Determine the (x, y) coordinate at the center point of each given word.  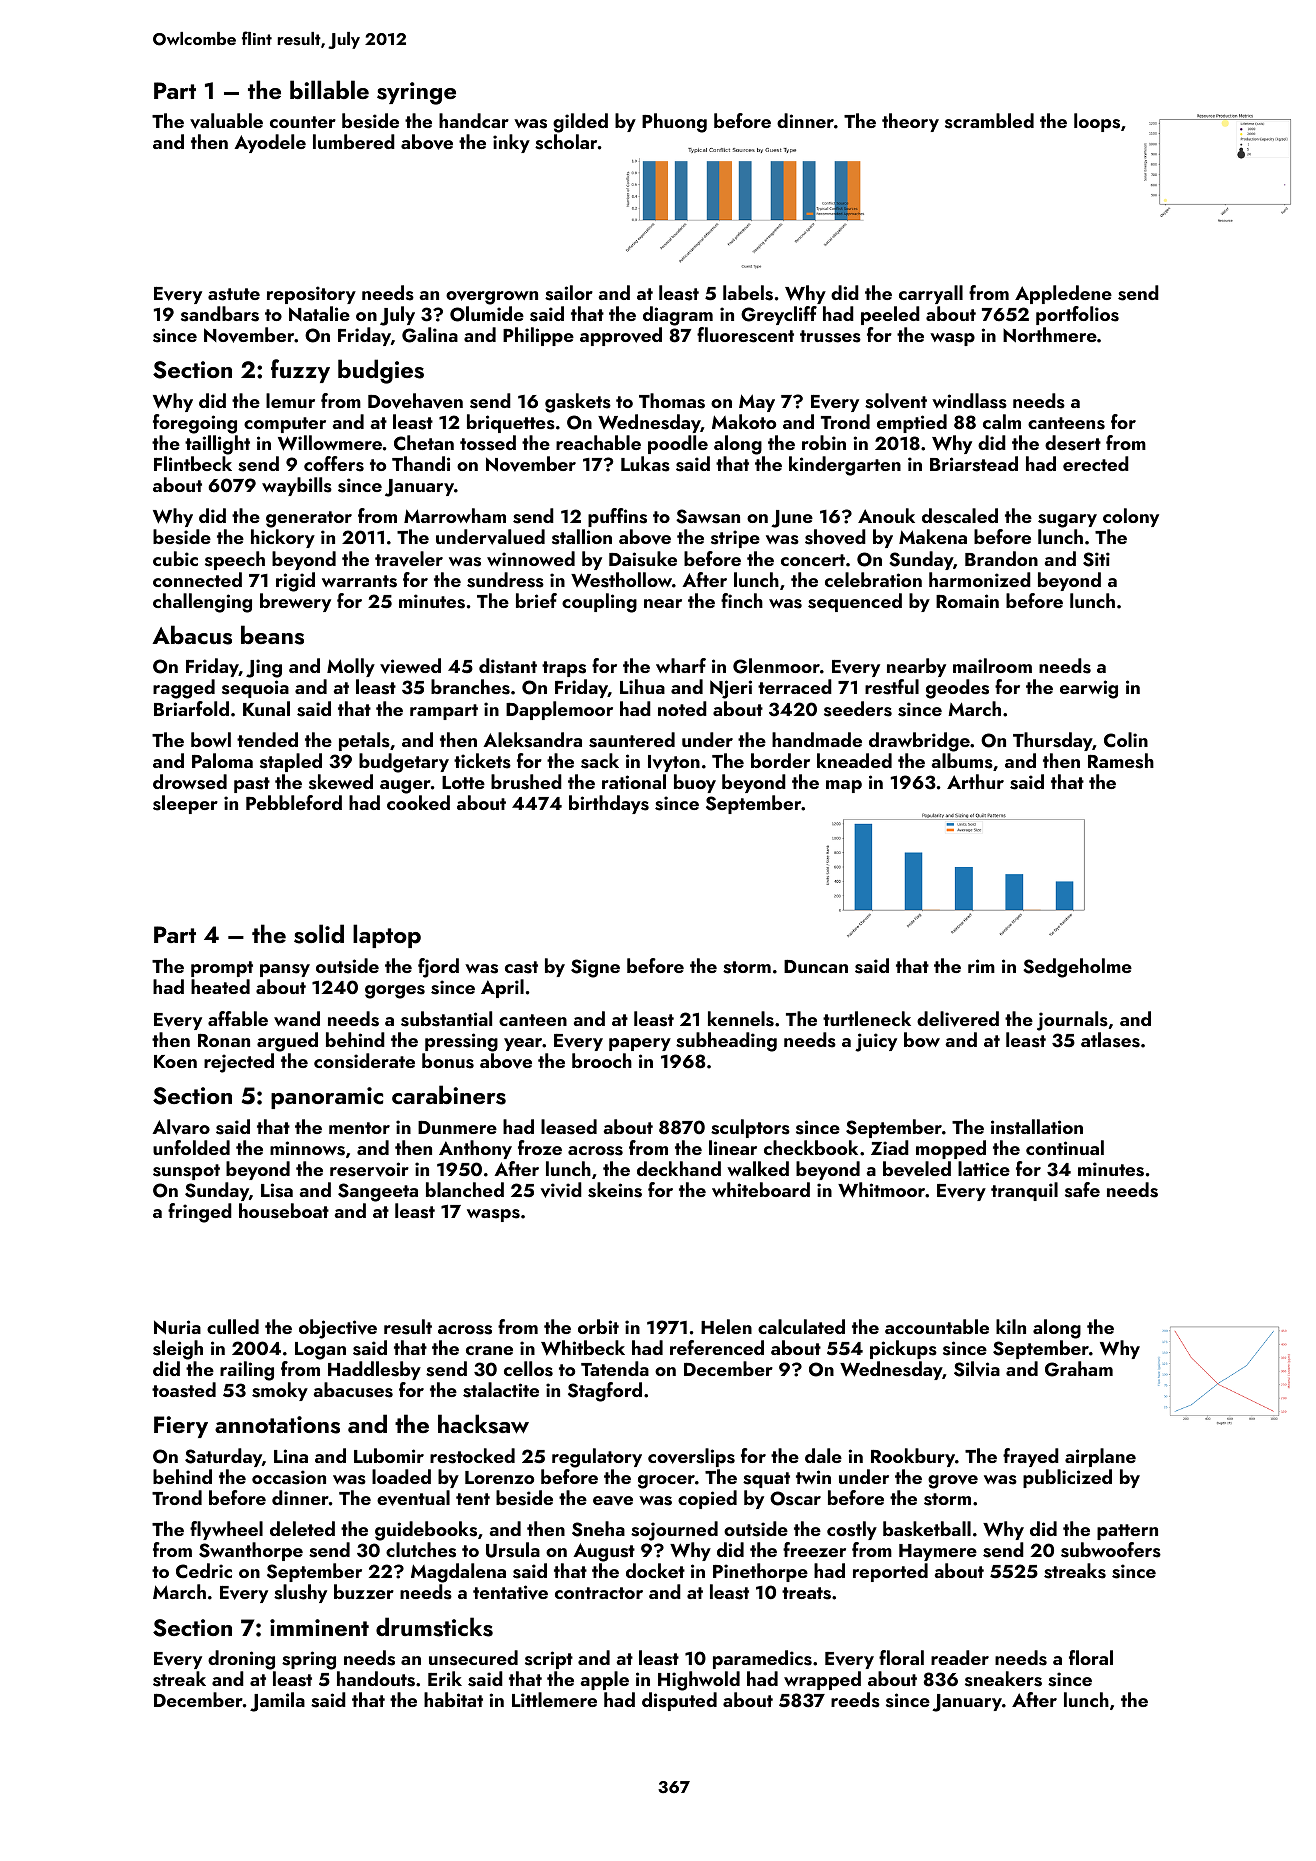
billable (329, 89)
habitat (453, 1699)
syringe (416, 93)
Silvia (977, 1369)
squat (766, 1480)
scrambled (989, 121)
